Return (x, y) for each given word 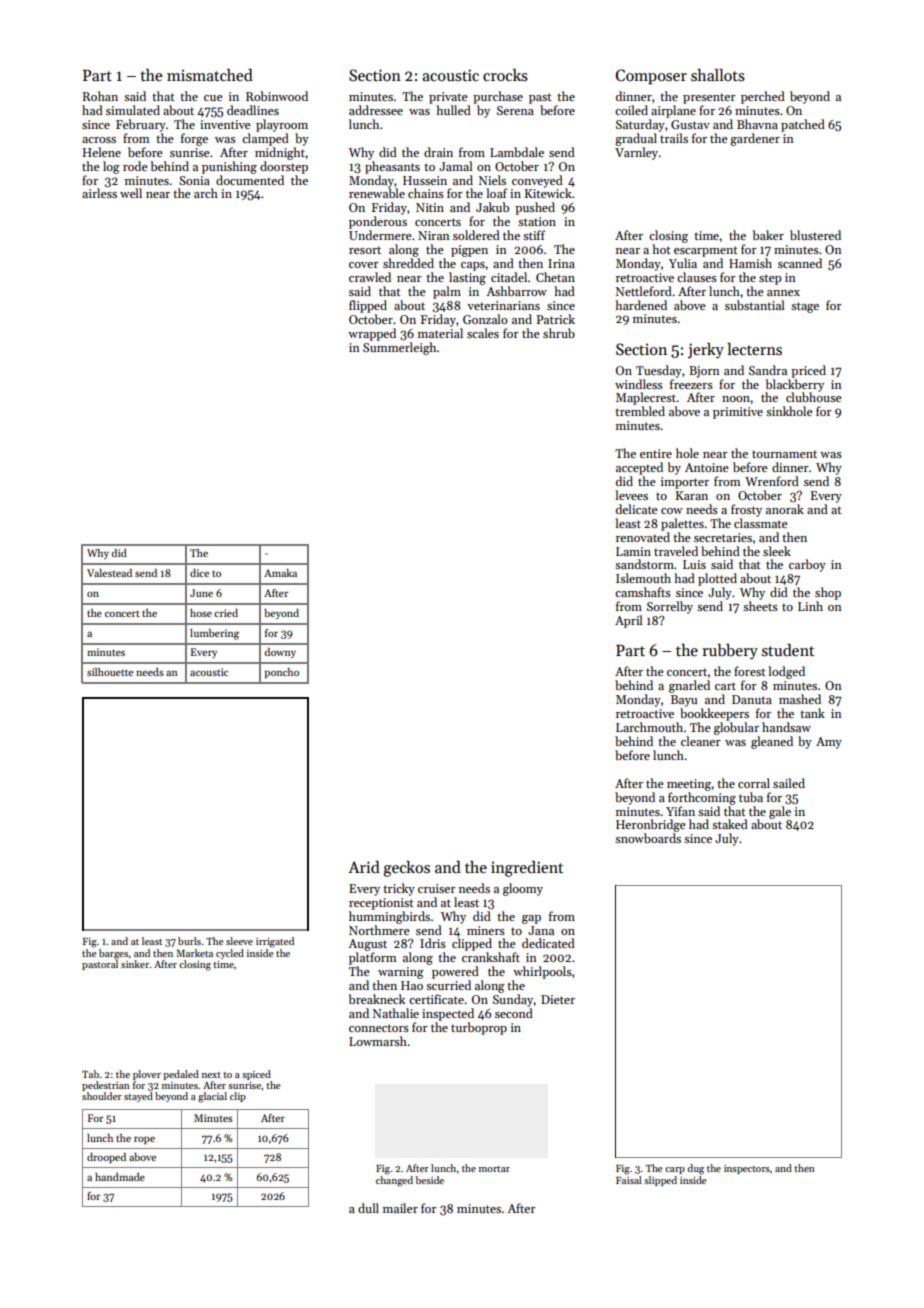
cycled (230, 954)
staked (730, 824)
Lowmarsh (378, 1041)
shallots (718, 75)
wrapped (372, 334)
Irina (561, 263)
